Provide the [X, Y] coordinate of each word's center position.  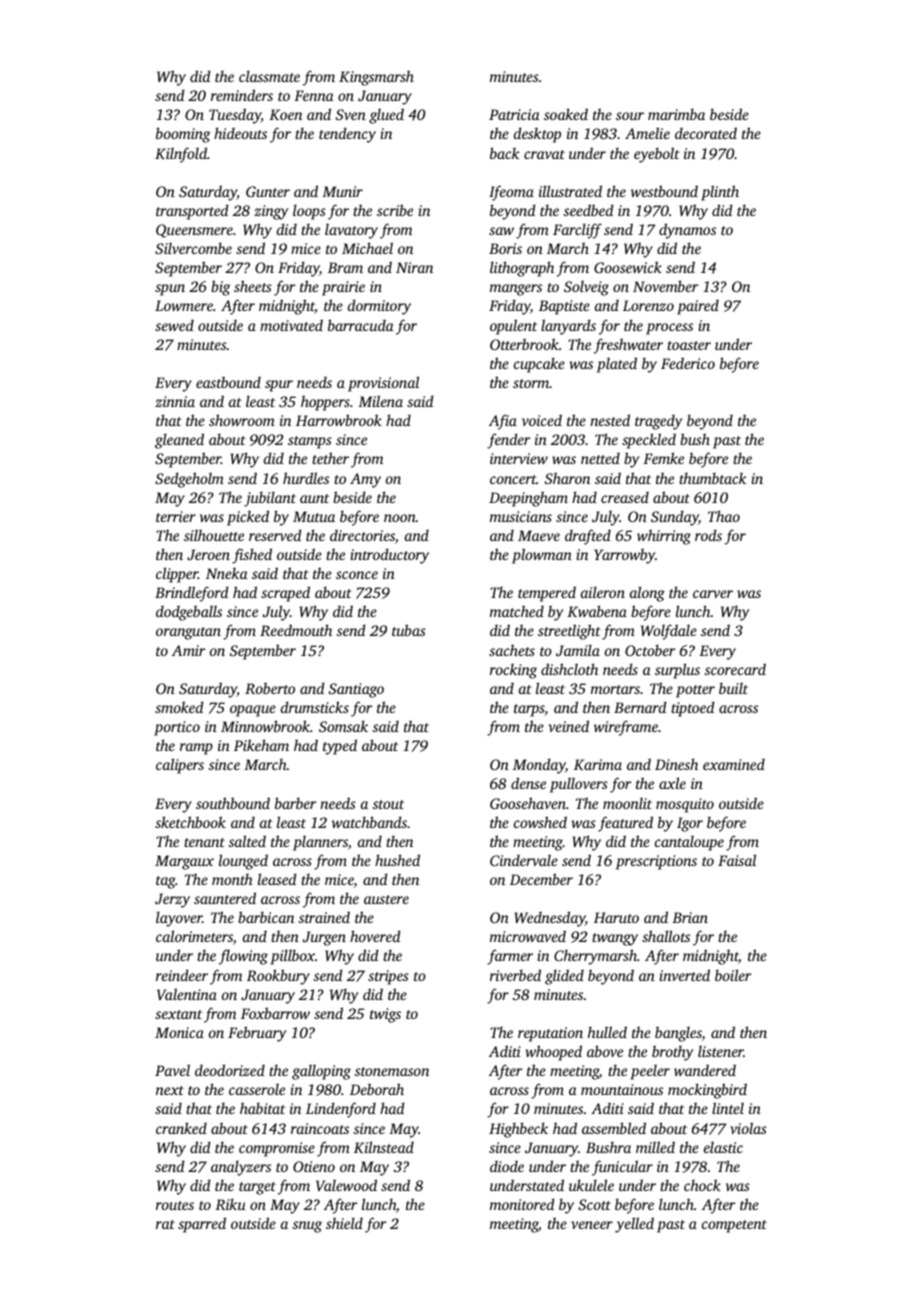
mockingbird [707, 1091]
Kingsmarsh [376, 78]
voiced [542, 420]
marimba [676, 114]
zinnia [175, 401]
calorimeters [194, 936]
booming [183, 135]
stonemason [392, 1071]
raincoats [320, 1128]
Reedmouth [296, 630]
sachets [512, 650]
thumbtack [712, 478]
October [650, 650]
